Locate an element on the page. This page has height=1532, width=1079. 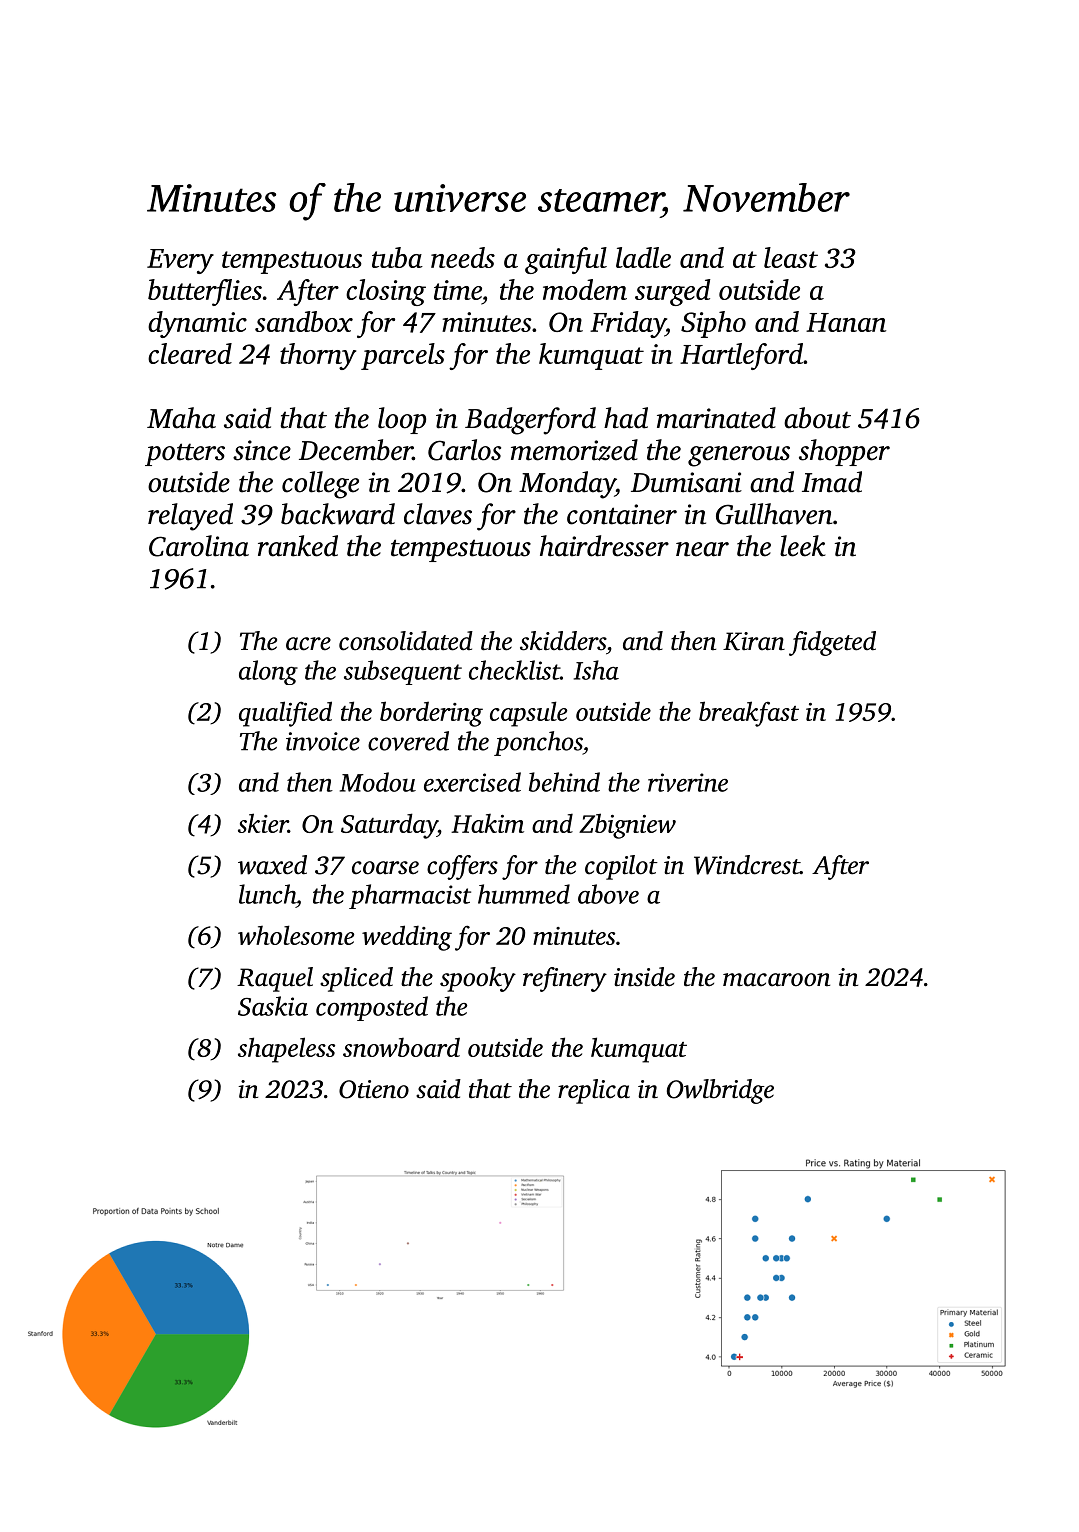
had is located at coordinates (626, 418).
